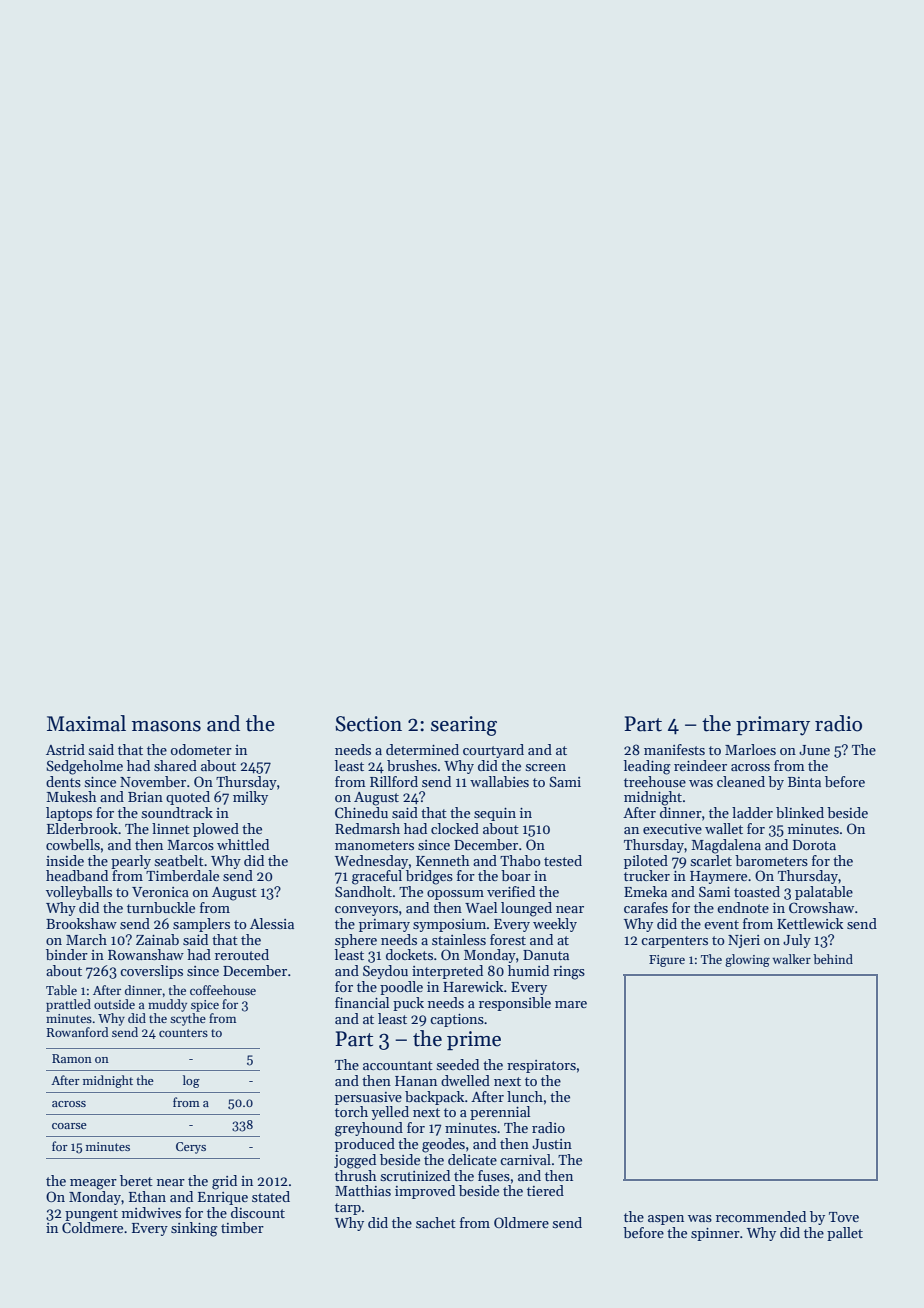 The width and height of the screenshot is (924, 1308). I want to click on masons, so click(166, 726).
